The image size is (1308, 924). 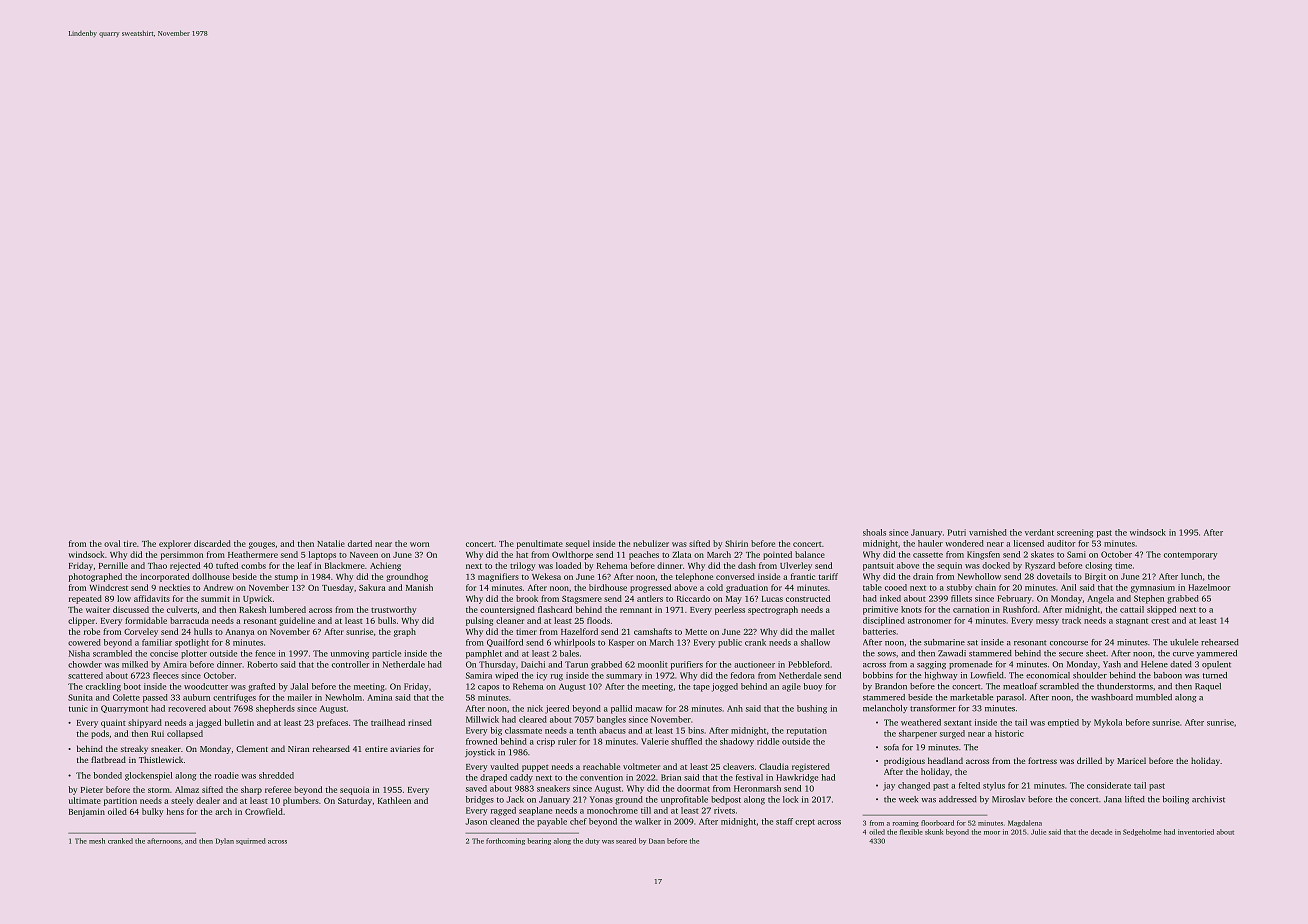 I want to click on promenade, so click(x=970, y=665).
